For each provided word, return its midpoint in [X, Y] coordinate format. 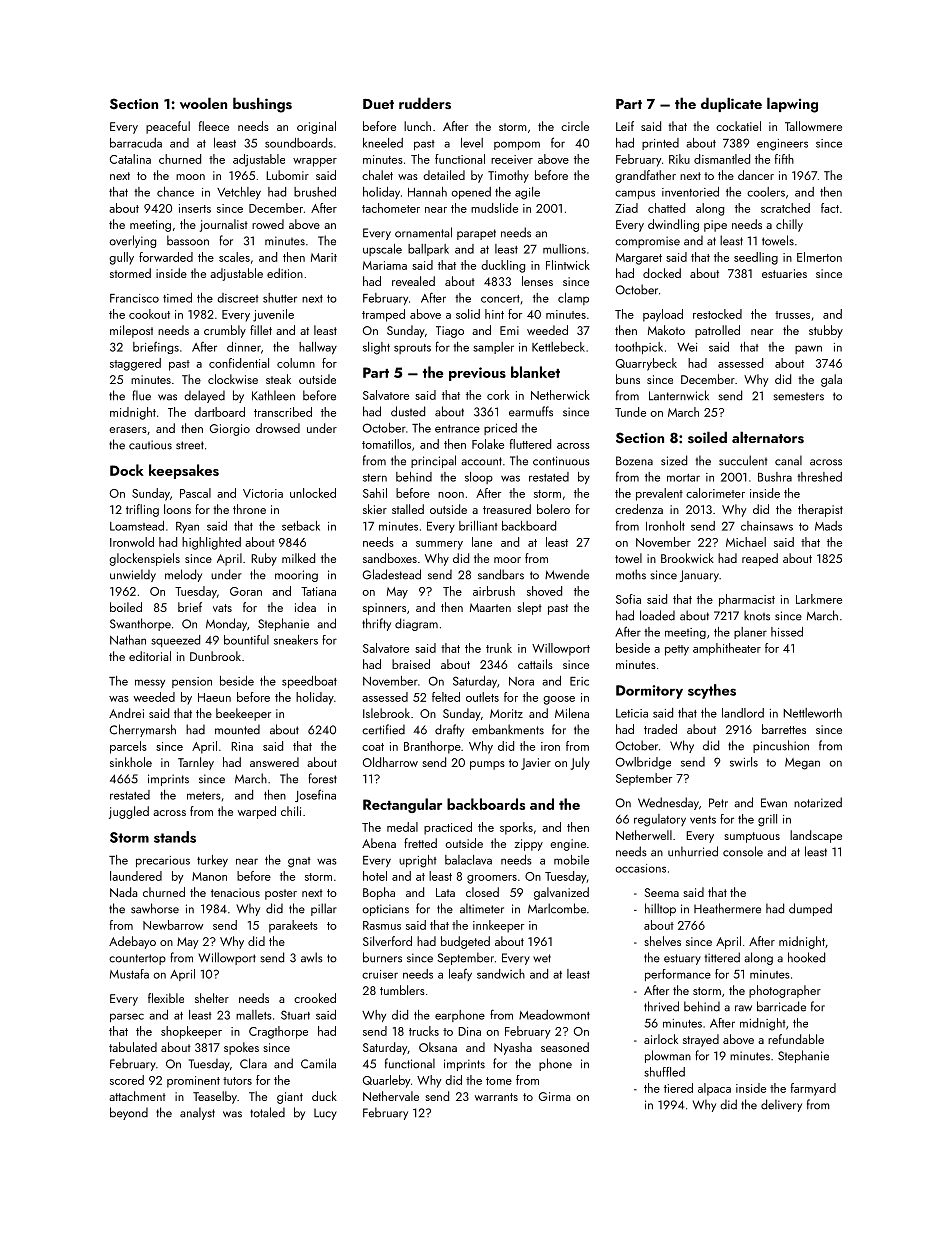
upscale [382, 250]
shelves [662, 941]
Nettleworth [812, 713]
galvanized [561, 893]
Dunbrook [215, 656]
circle [575, 126]
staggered [135, 364]
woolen [203, 103]
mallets [254, 1015]
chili [291, 811]
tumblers [402, 990]
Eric [579, 681]
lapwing [792, 105]
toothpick [639, 348]
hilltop [660, 909]
